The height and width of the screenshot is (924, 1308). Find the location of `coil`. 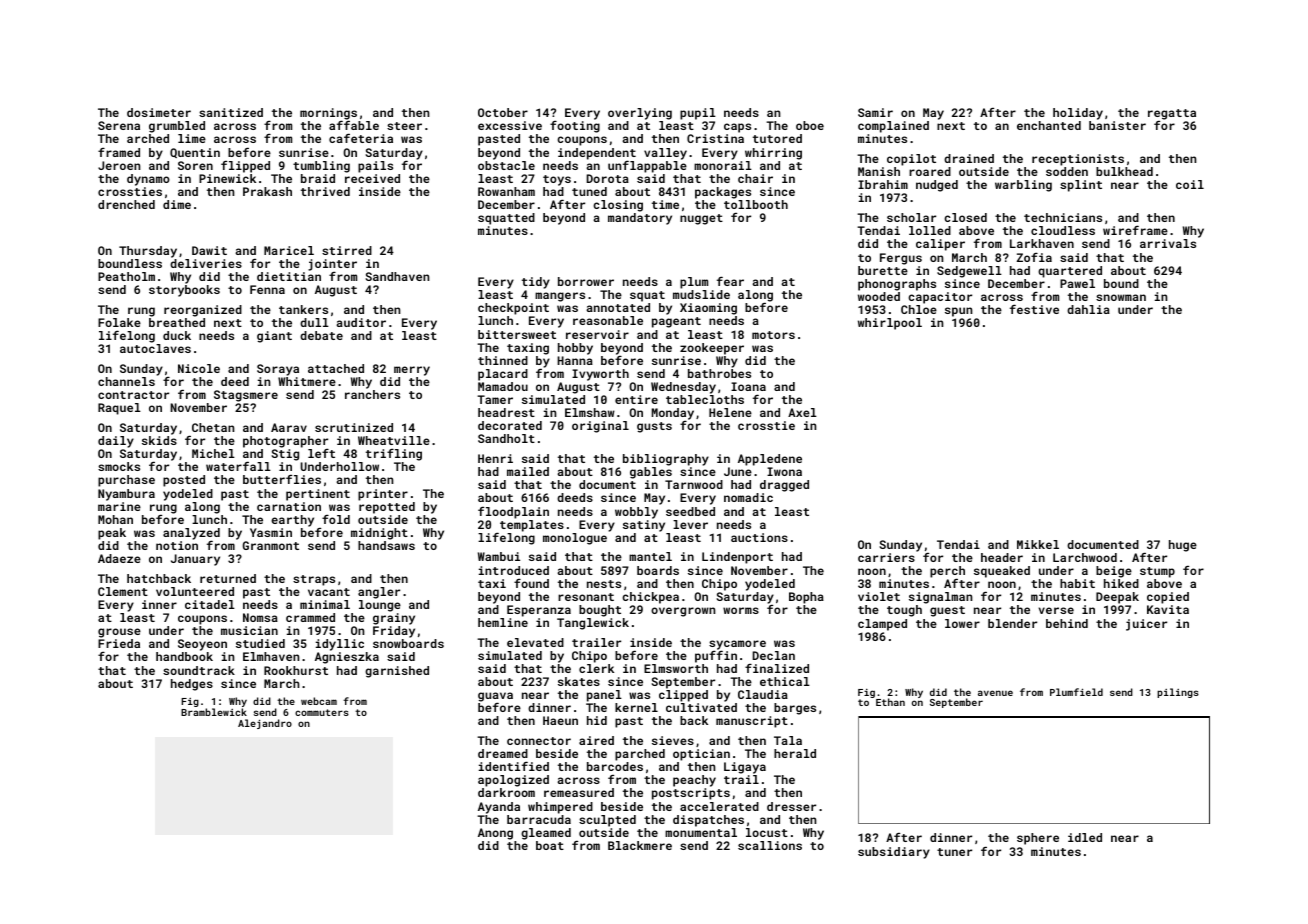

coil is located at coordinates (1190, 184).
